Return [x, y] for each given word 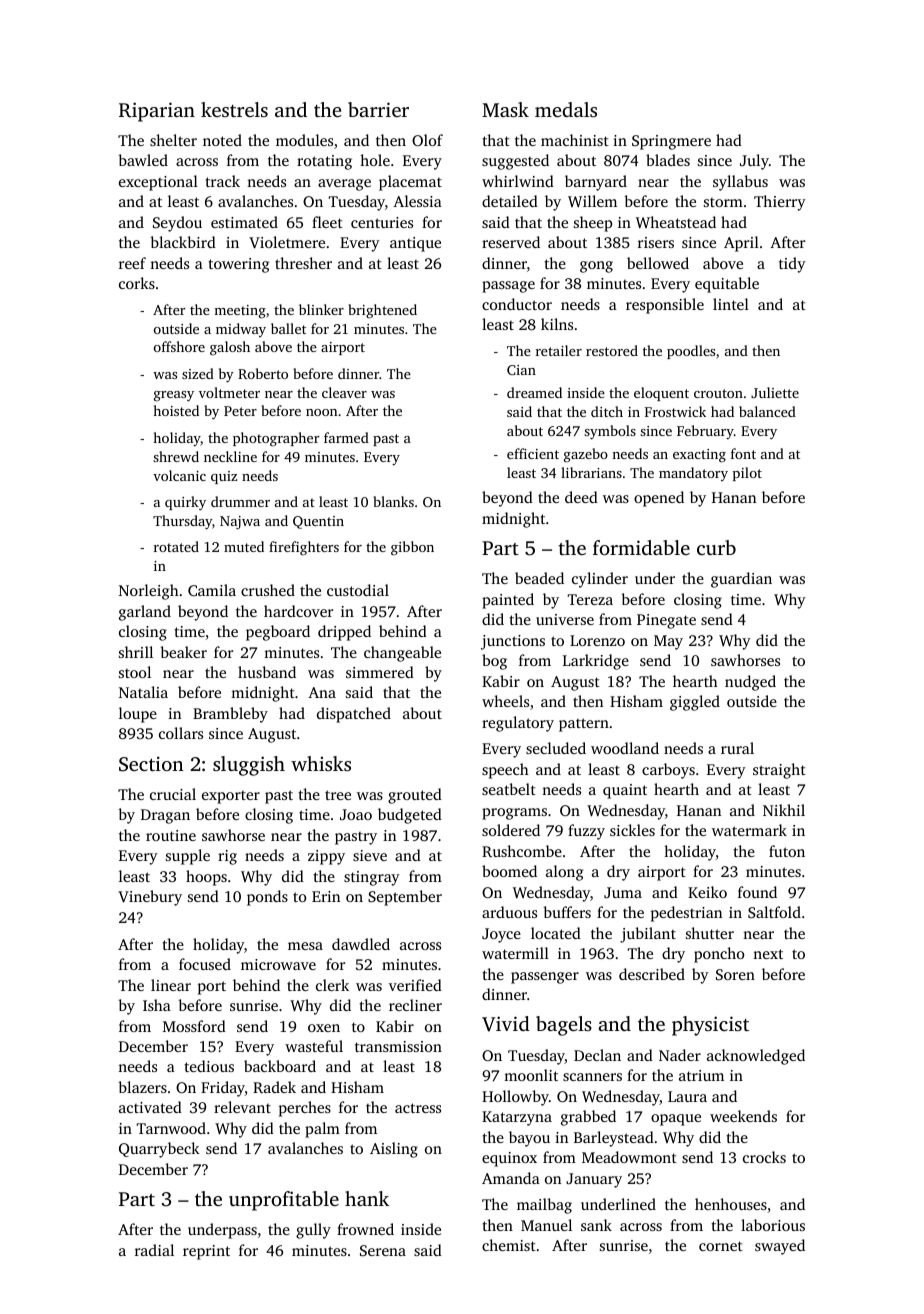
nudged [750, 683]
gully [313, 1231]
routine [171, 835]
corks [137, 283]
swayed [780, 1247]
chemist [509, 1245]
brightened [382, 311]
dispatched [354, 715]
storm [723, 202]
